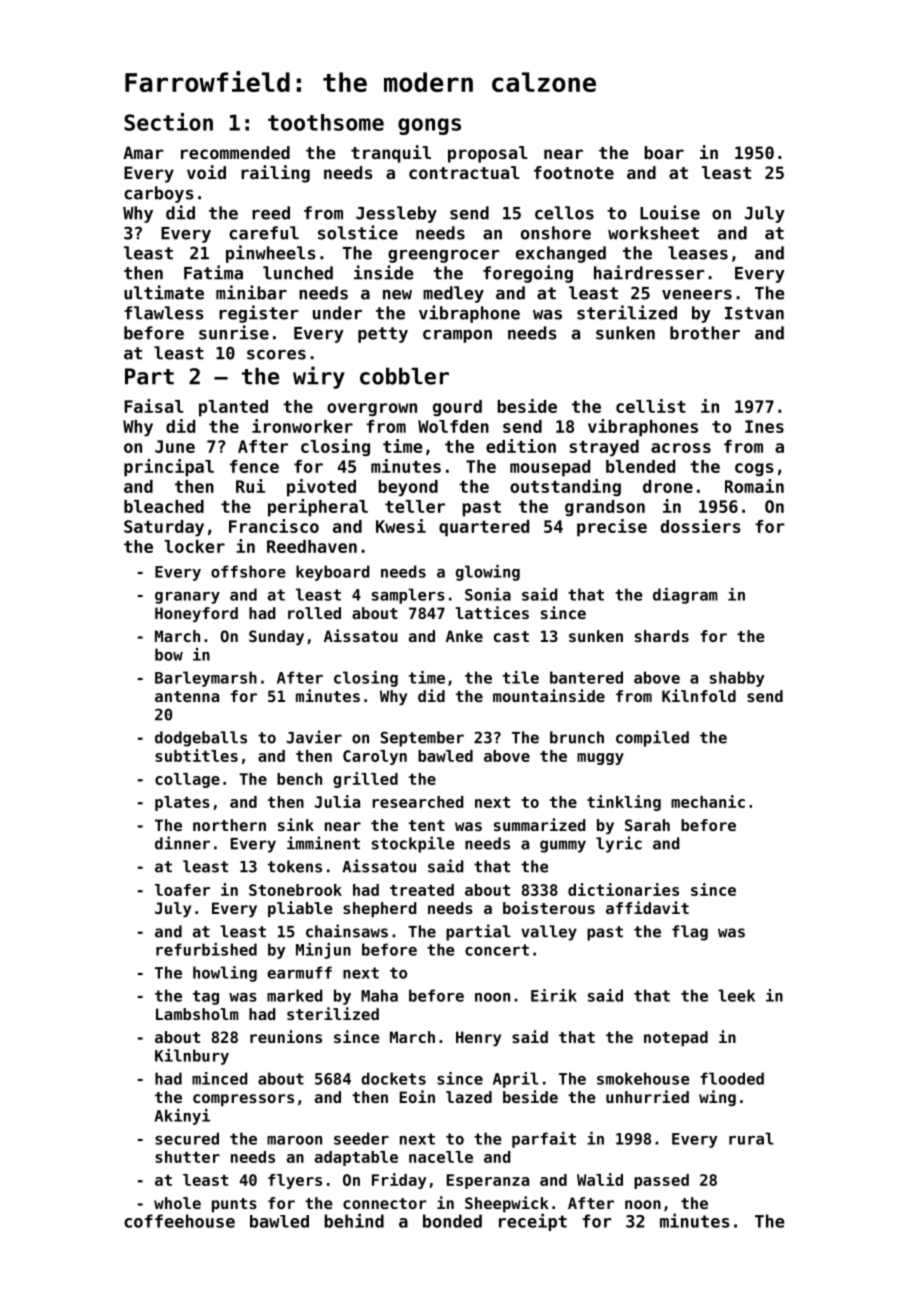  Describe the element at coordinates (670, 212) in the screenshot. I see `Louise` at that location.
